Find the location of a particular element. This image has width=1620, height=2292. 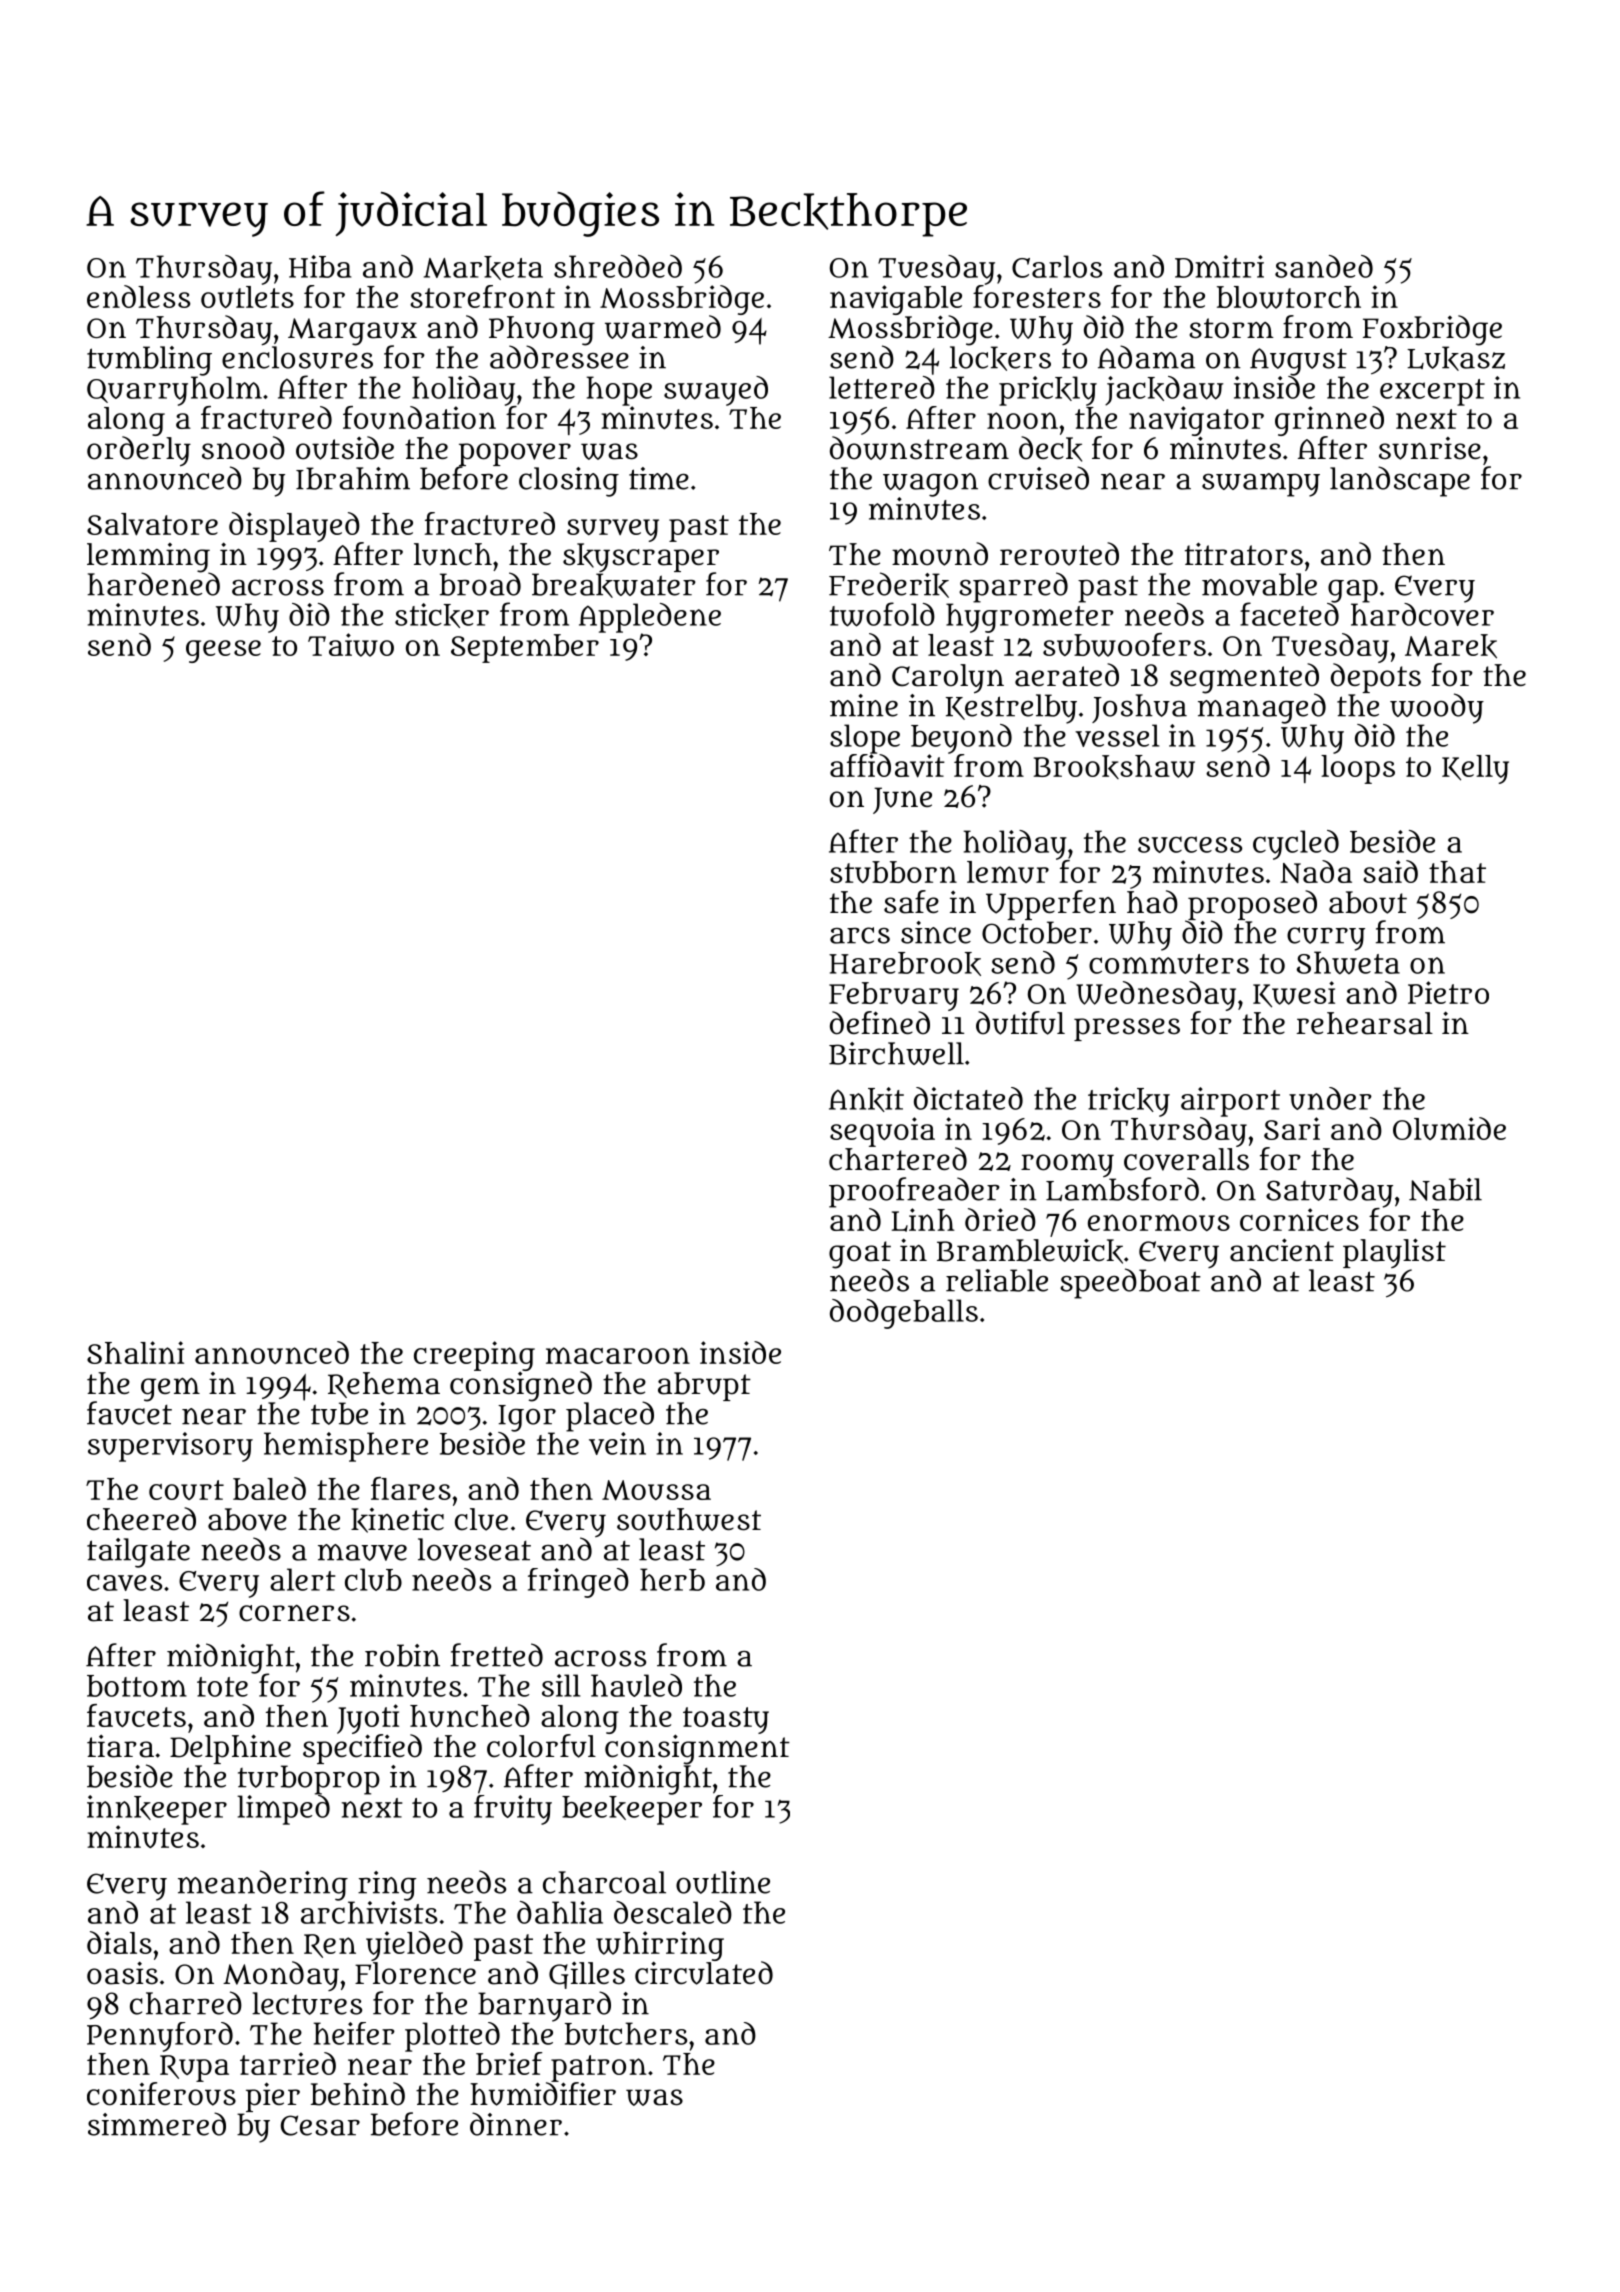

butchers is located at coordinates (626, 2033).
